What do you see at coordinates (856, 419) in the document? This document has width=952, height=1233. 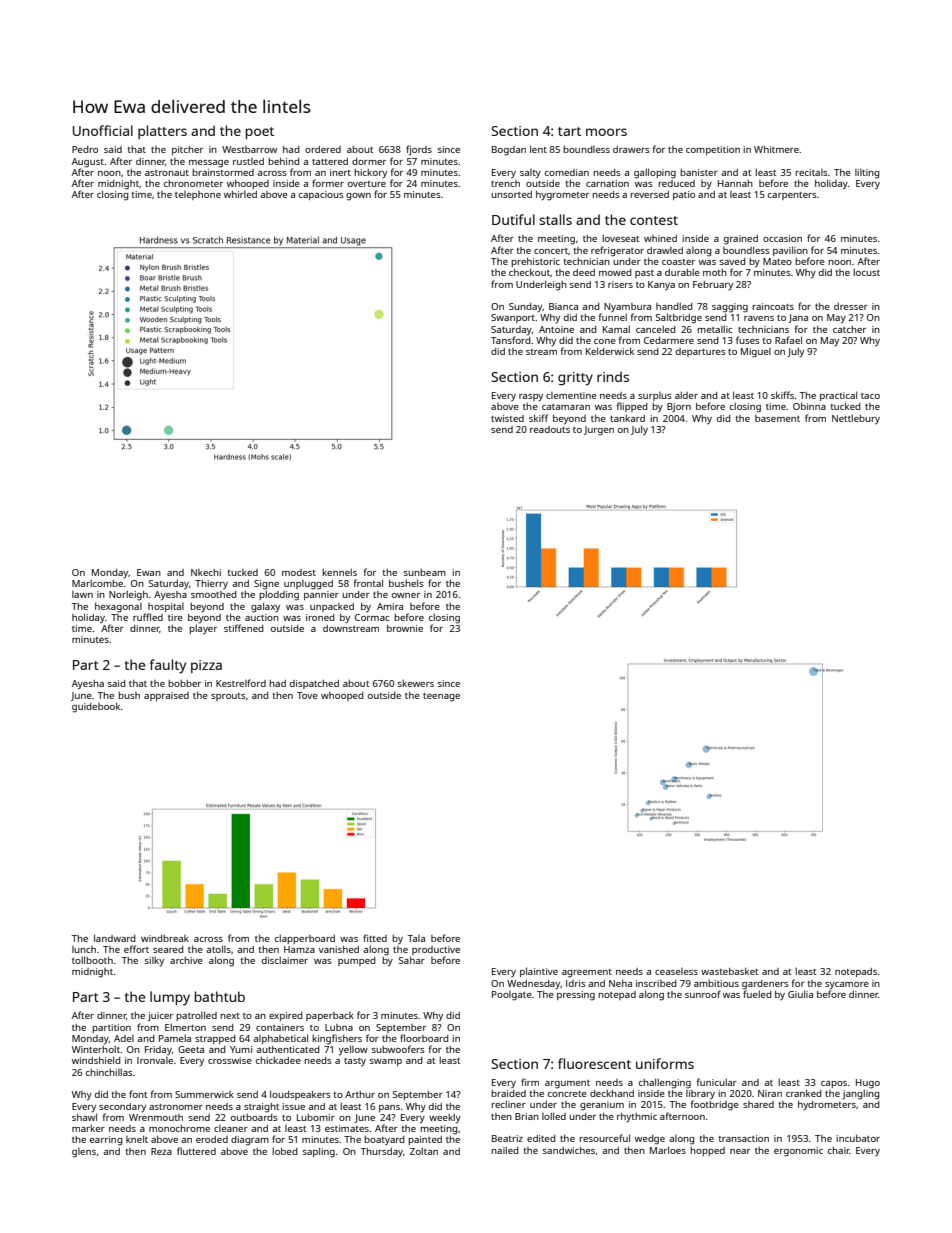 I see `Nettlebury` at bounding box center [856, 419].
